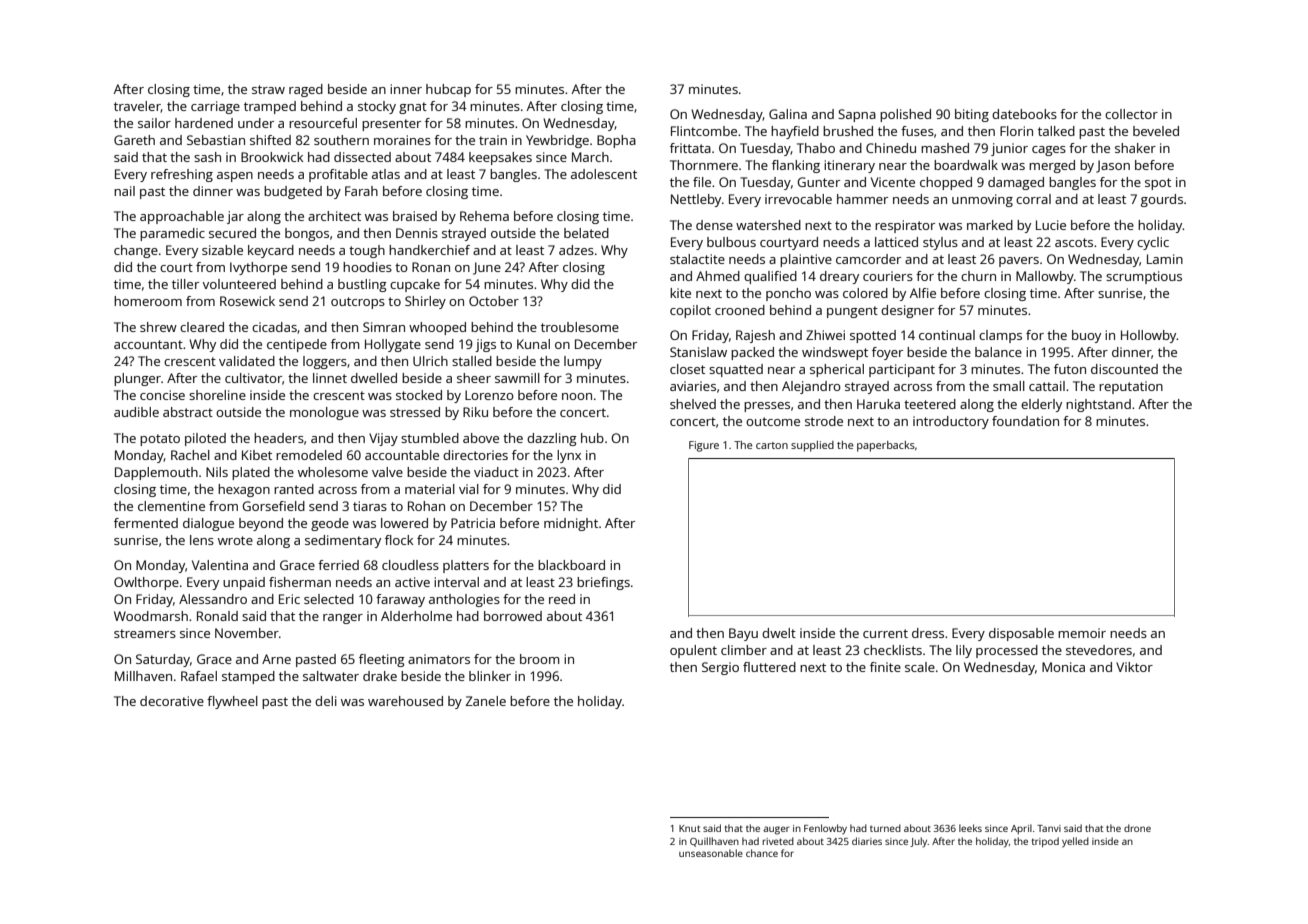 The width and height of the document is (1308, 924). I want to click on traveler, so click(137, 107).
